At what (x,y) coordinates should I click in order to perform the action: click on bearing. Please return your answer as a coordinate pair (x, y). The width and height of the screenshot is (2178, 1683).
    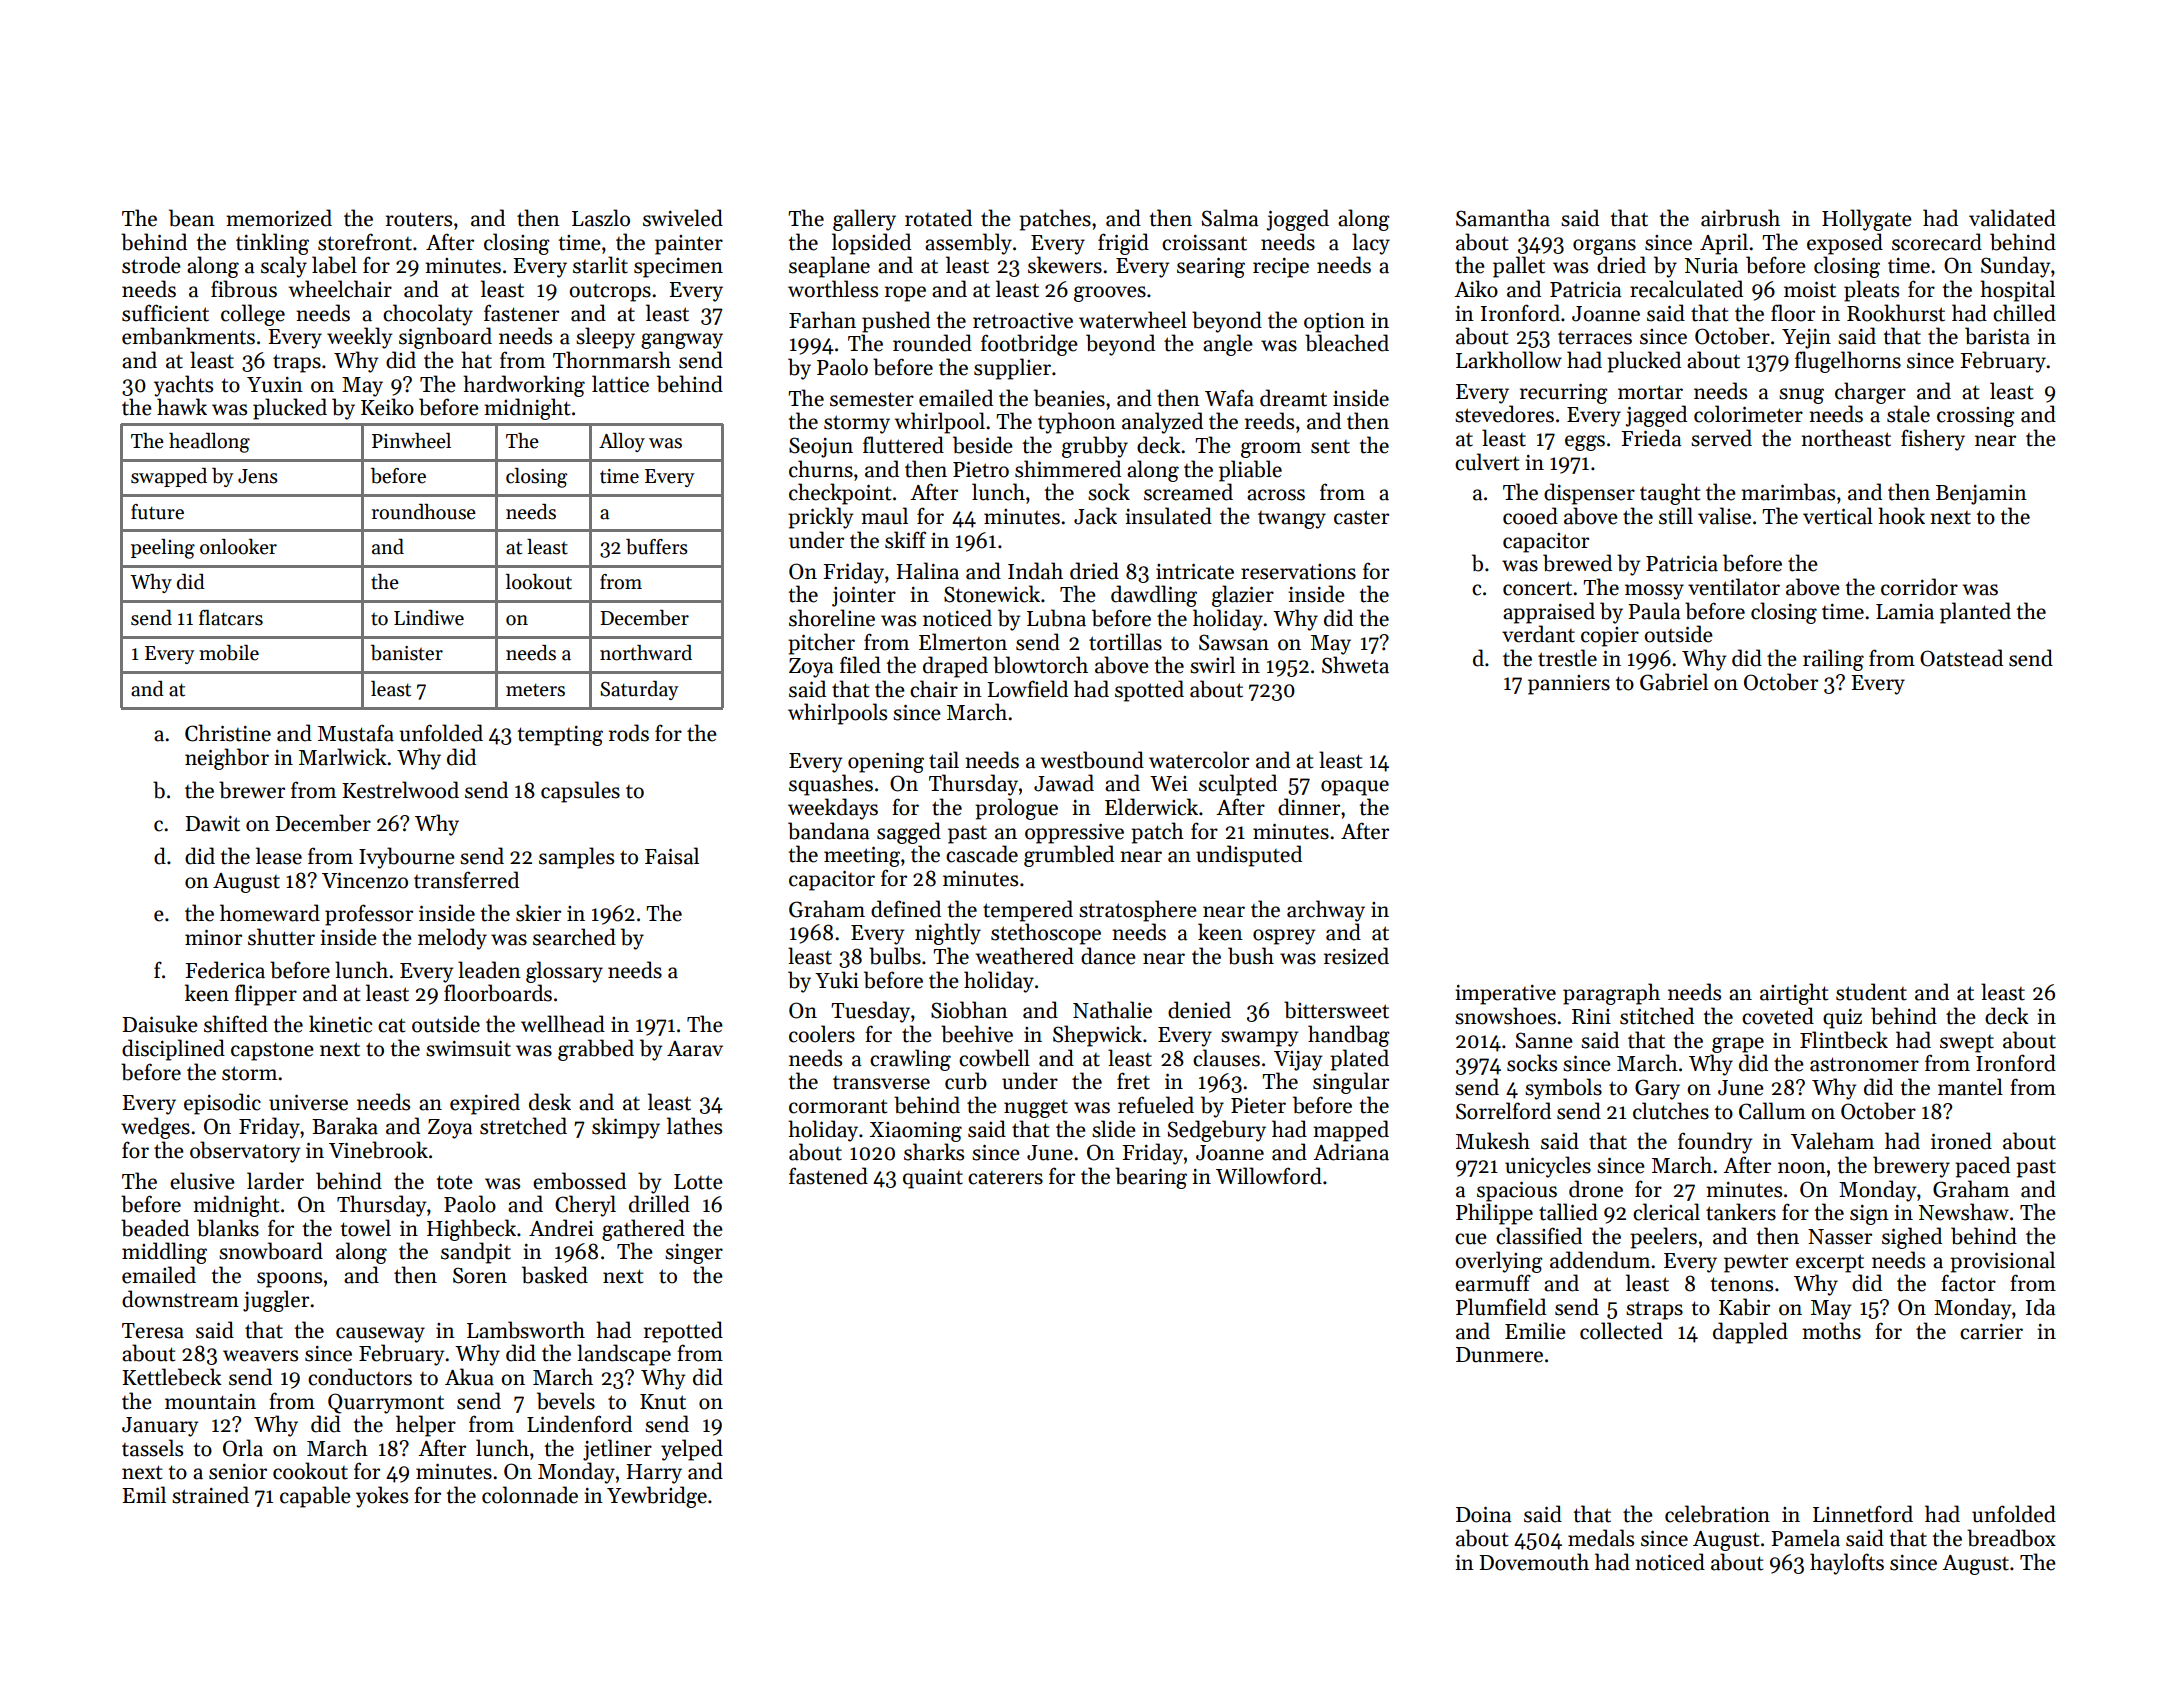
    Looking at the image, I should click on (1151, 1178).
